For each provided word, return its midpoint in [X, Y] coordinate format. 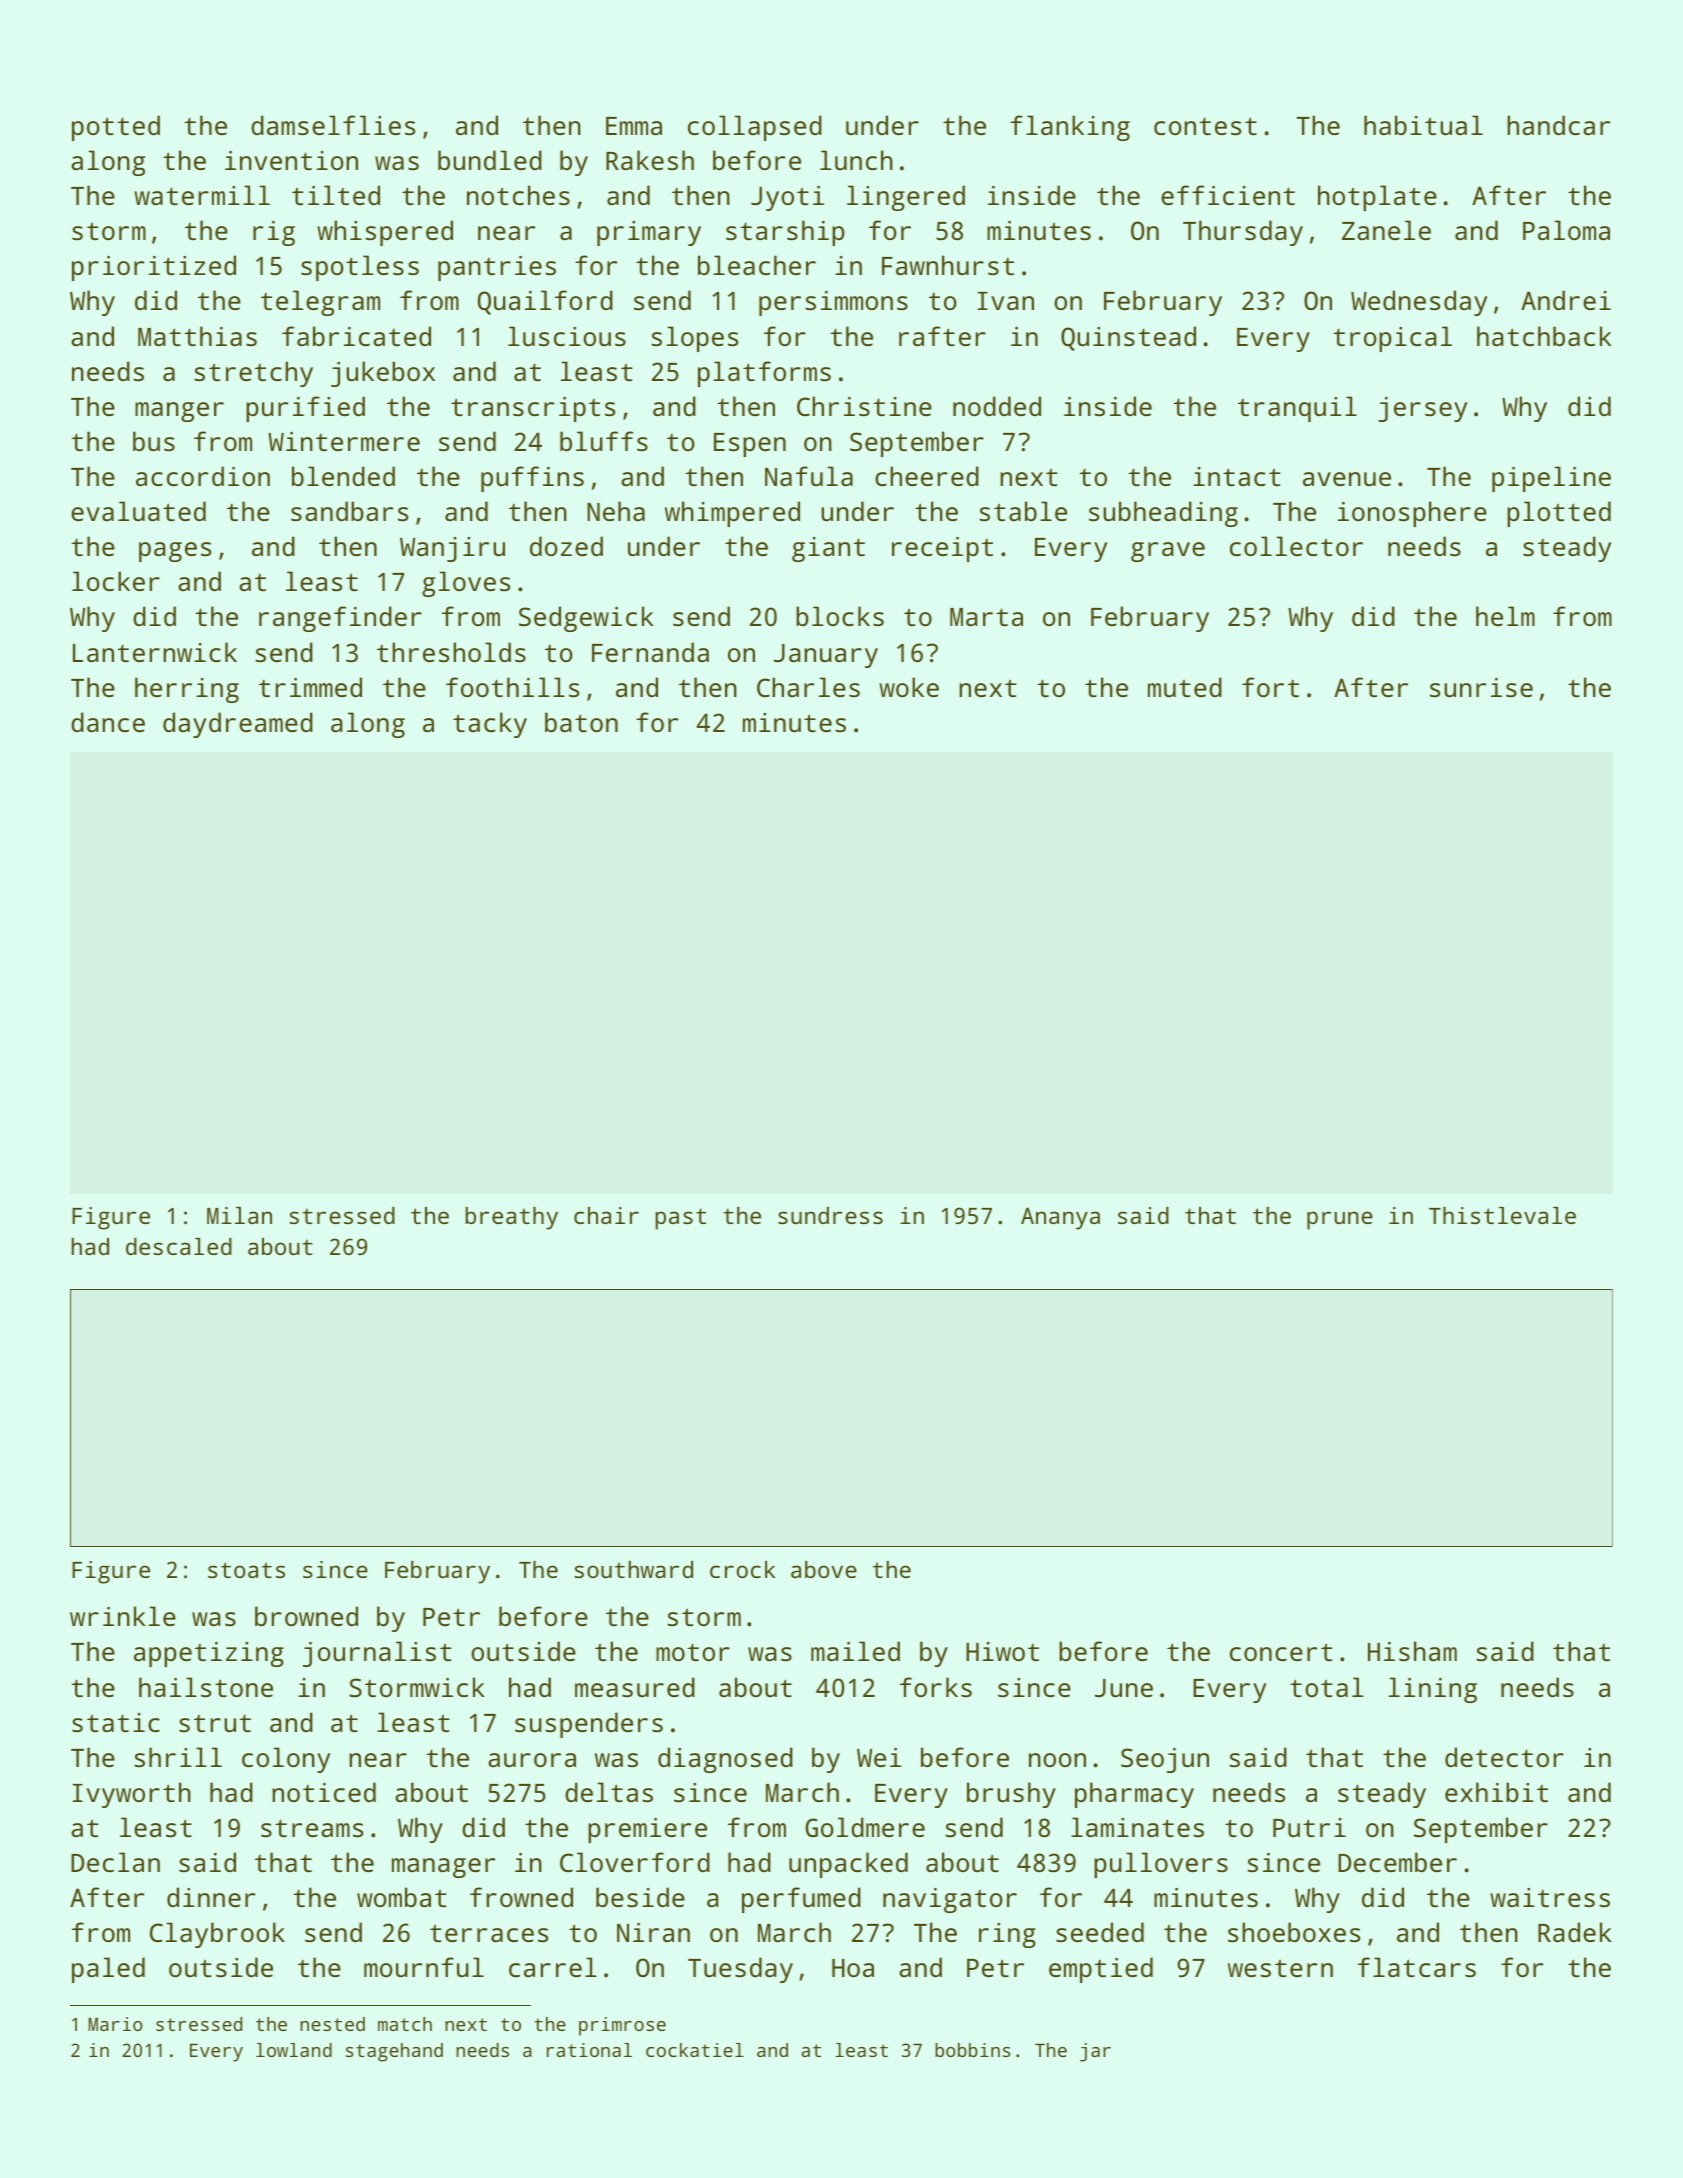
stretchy [254, 374]
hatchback [1544, 336]
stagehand [394, 2052]
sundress [830, 1215]
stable [1023, 511]
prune [1340, 1220]
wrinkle [123, 1616]
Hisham [1412, 1651]
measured [635, 1687]
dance [108, 722]
